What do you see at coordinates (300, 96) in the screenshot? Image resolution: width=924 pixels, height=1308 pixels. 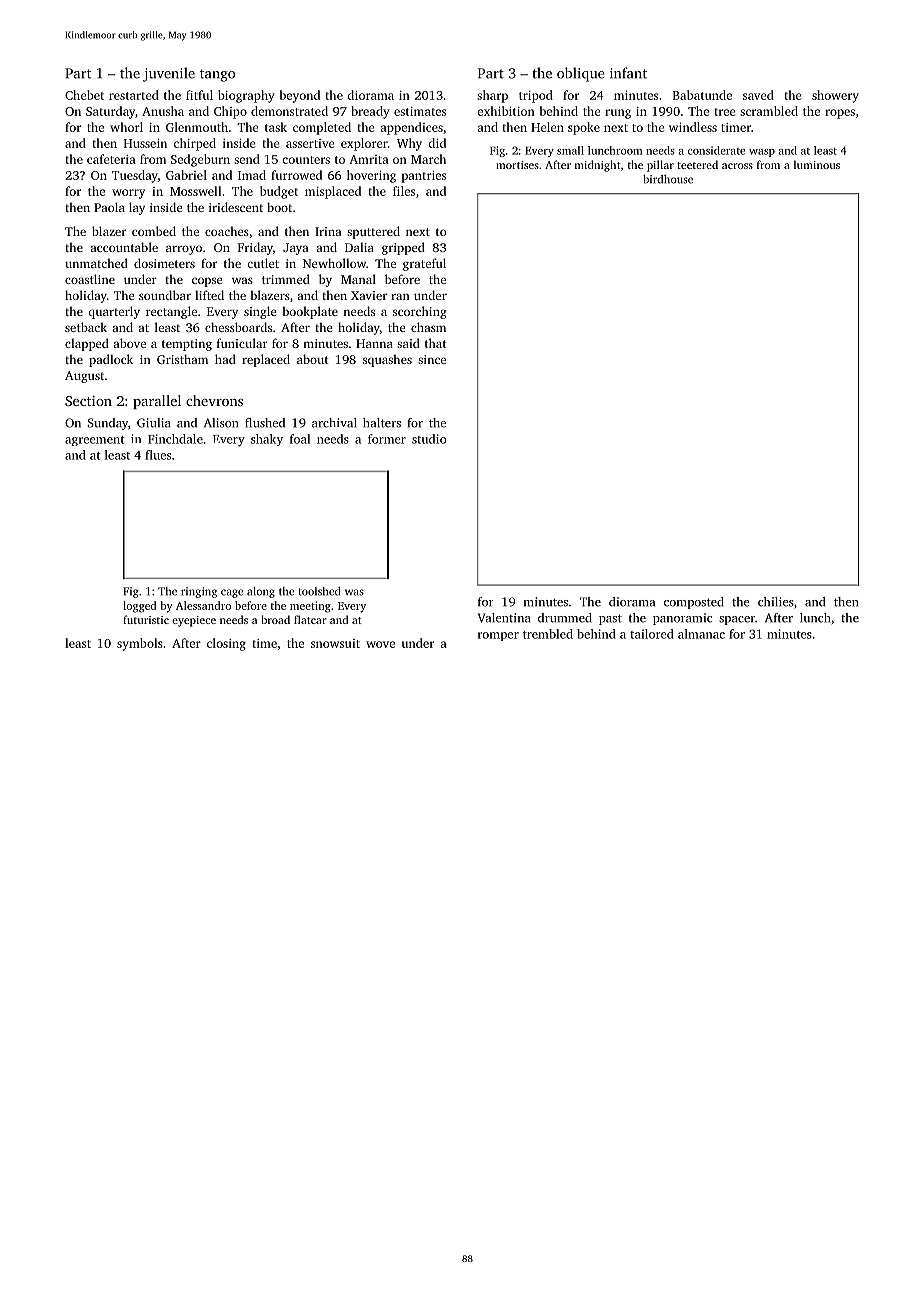 I see `beyond` at bounding box center [300, 96].
